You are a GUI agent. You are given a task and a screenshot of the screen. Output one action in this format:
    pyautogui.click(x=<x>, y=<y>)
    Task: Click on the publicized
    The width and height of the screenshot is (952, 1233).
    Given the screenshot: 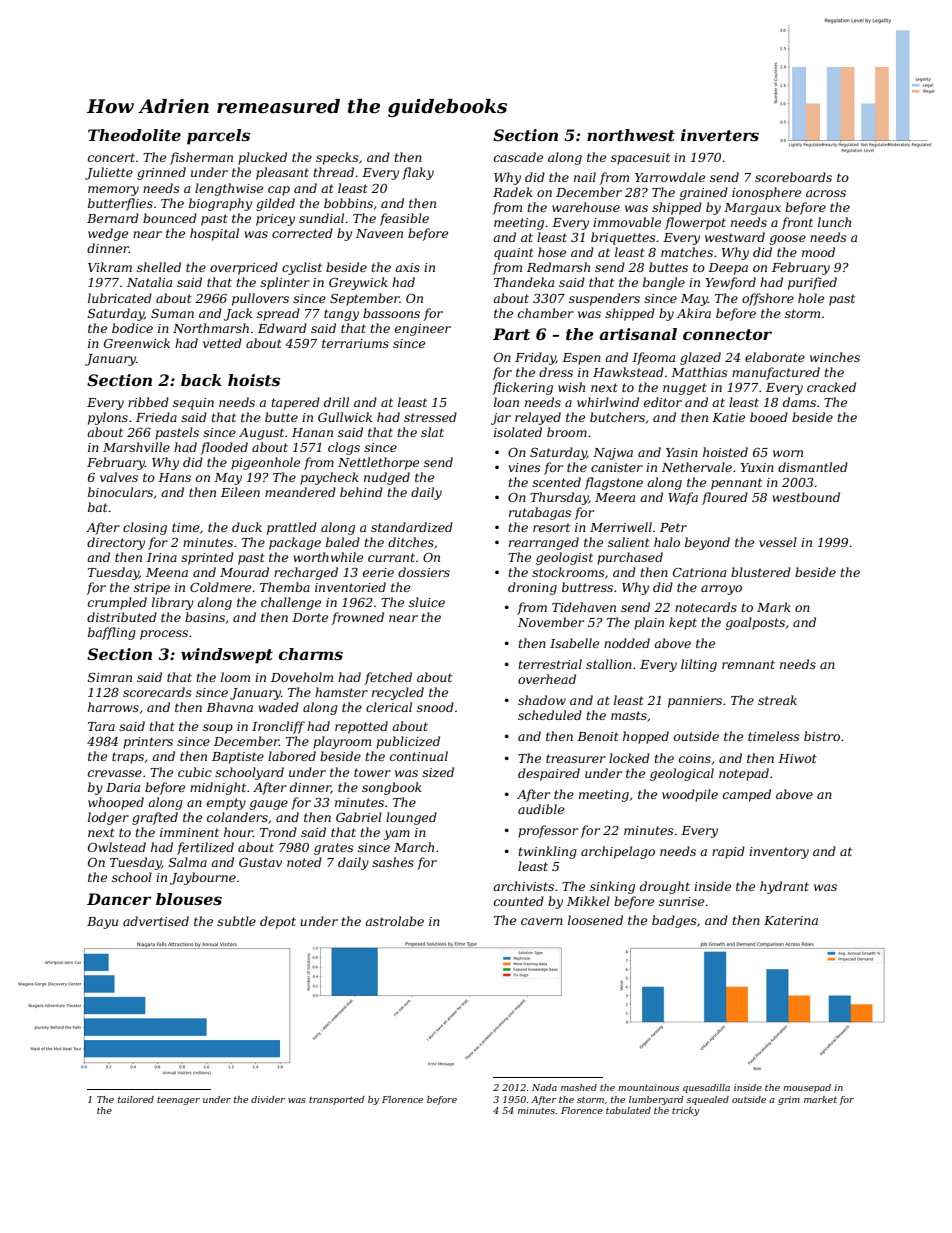 What is the action you would take?
    pyautogui.click(x=408, y=742)
